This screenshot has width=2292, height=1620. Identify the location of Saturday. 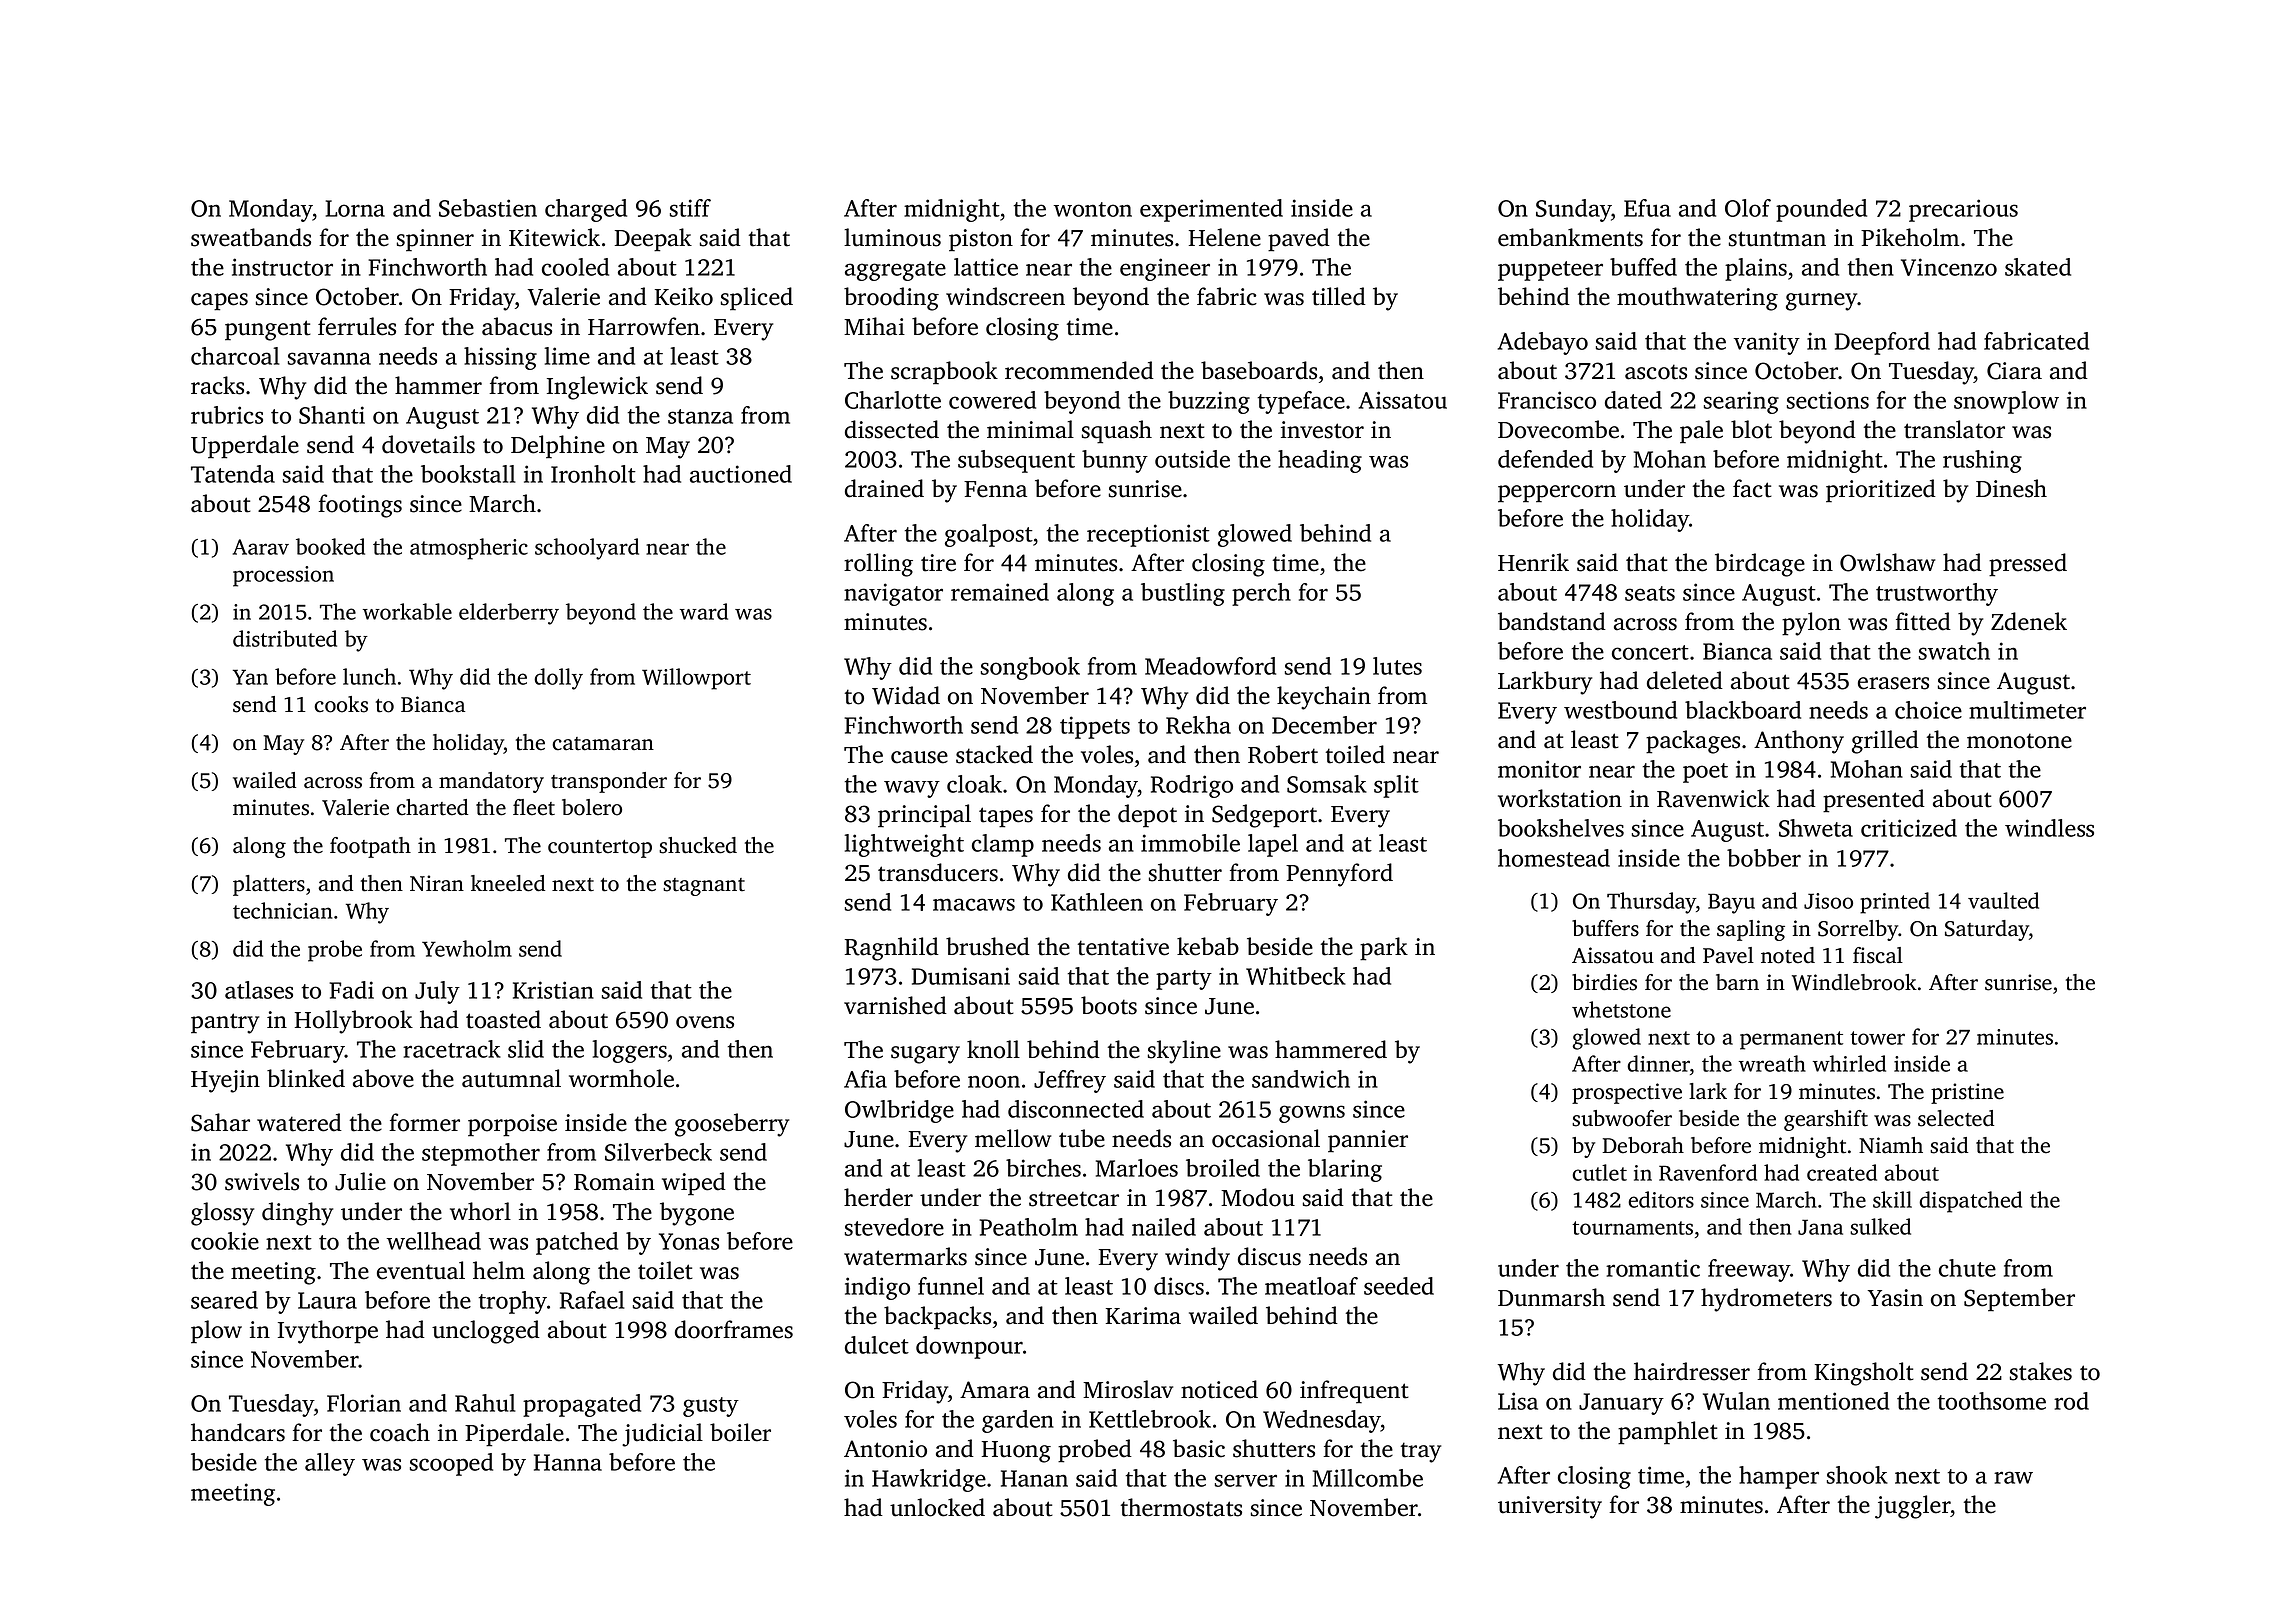
(1987, 930).
